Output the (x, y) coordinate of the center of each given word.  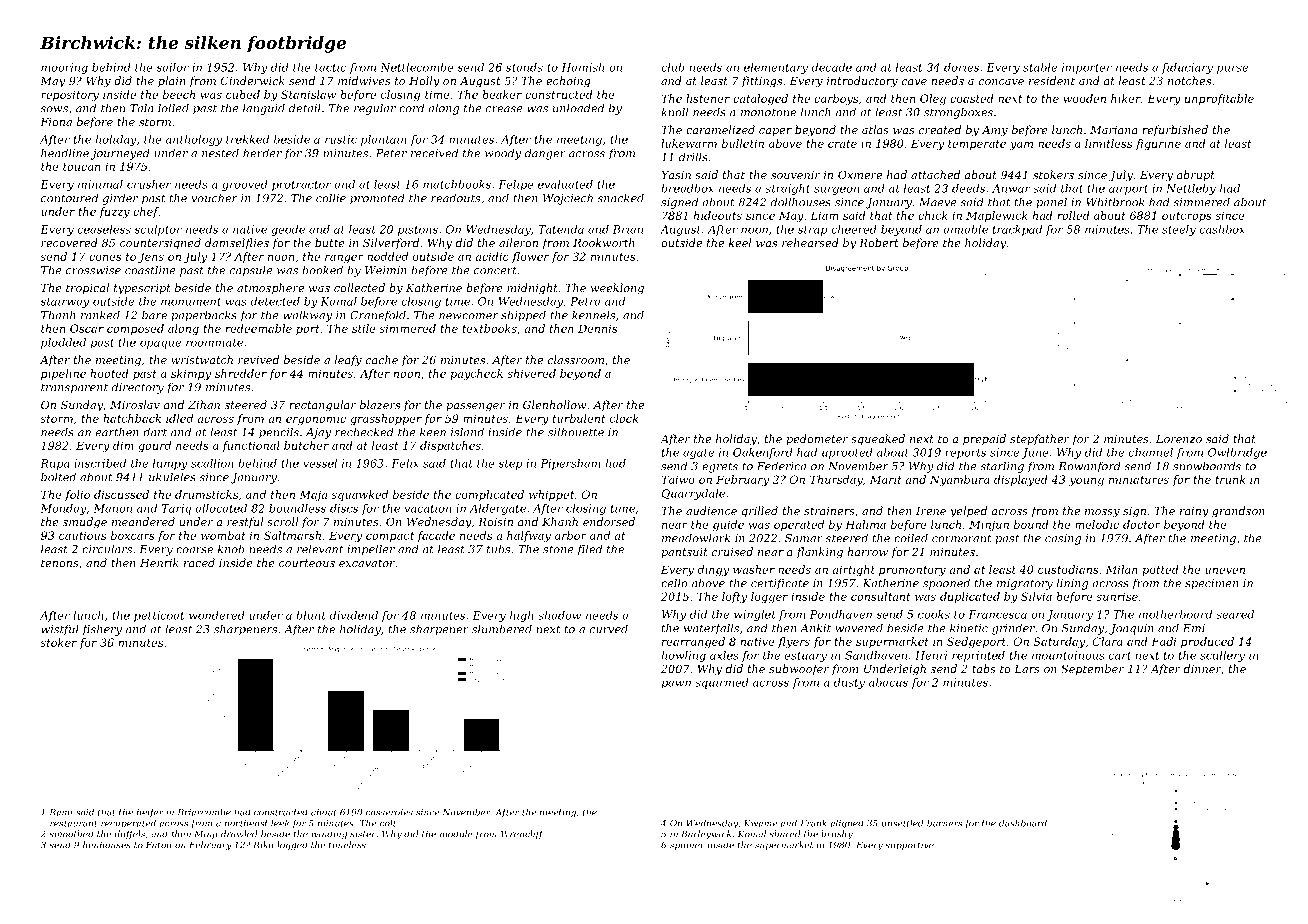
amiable (965, 229)
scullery (1222, 656)
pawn (676, 684)
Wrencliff (522, 834)
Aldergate (497, 509)
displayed (1021, 480)
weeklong (617, 289)
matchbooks (457, 184)
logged (292, 845)
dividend (353, 615)
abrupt (1196, 175)
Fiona (56, 122)
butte (330, 242)
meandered (143, 521)
